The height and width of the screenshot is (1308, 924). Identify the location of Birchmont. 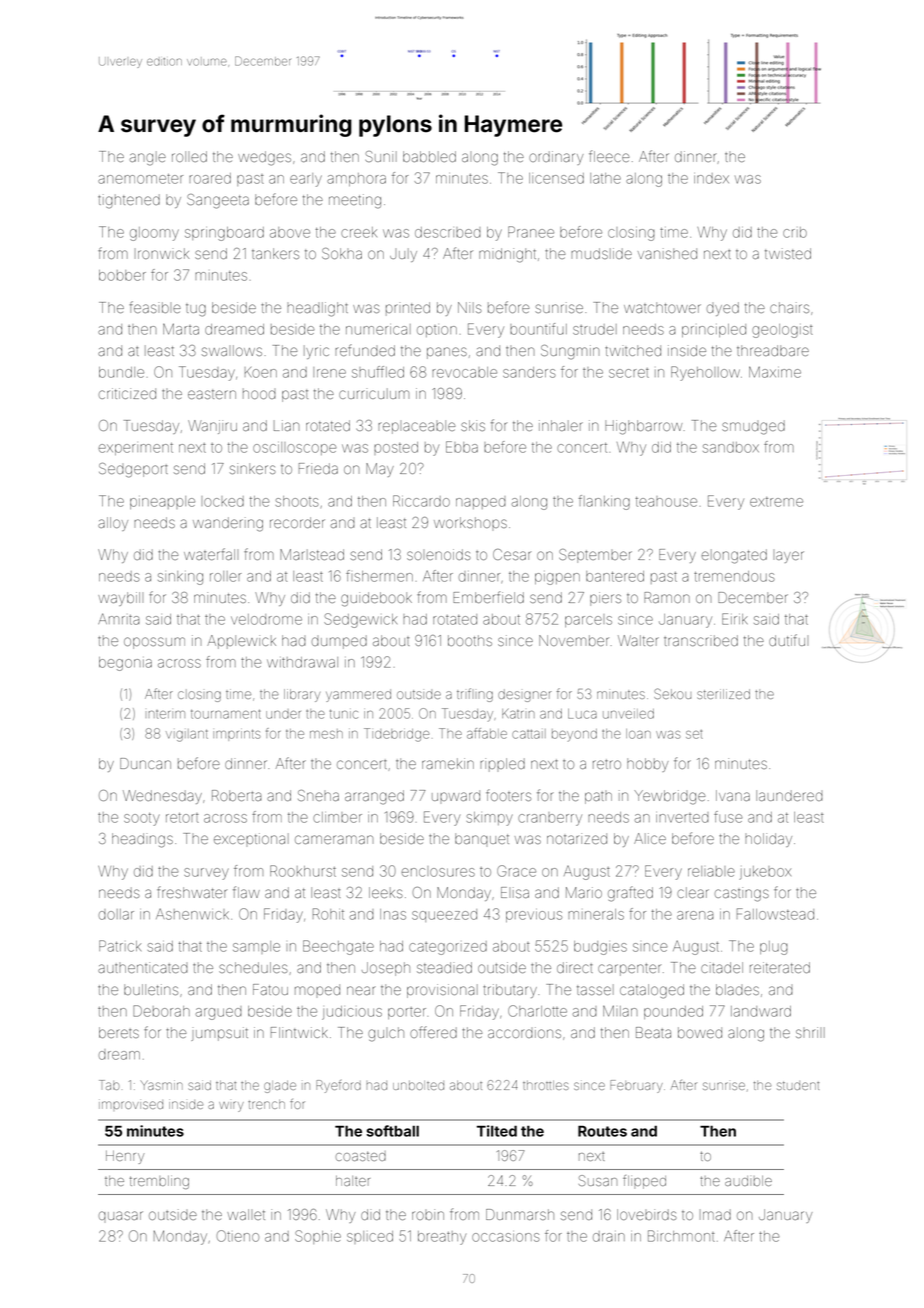
(681, 1236).
